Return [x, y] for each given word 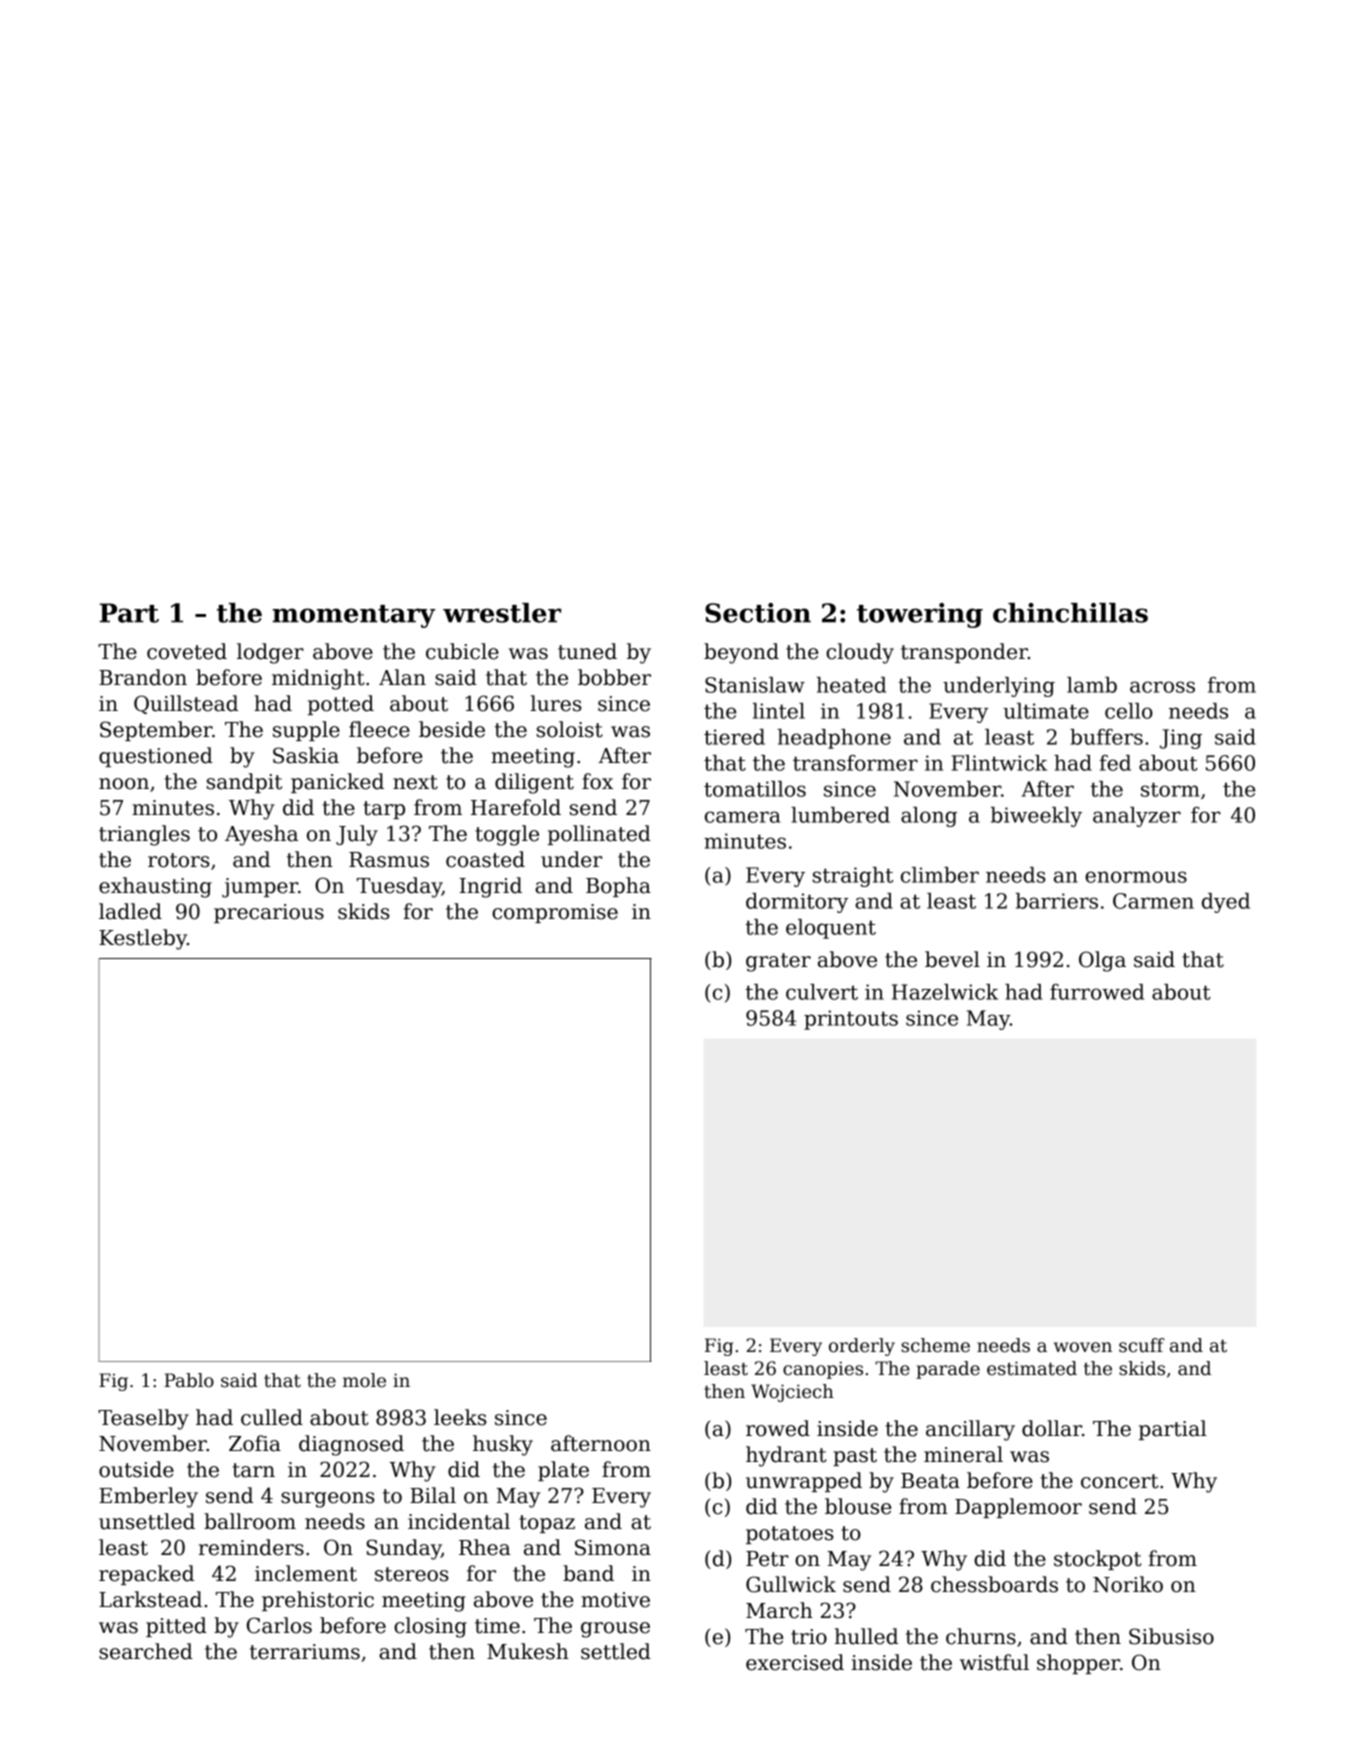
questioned [156, 757]
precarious [269, 913]
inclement [306, 1573]
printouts [851, 1020]
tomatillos [755, 789]
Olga [1102, 961]
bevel [952, 959]
